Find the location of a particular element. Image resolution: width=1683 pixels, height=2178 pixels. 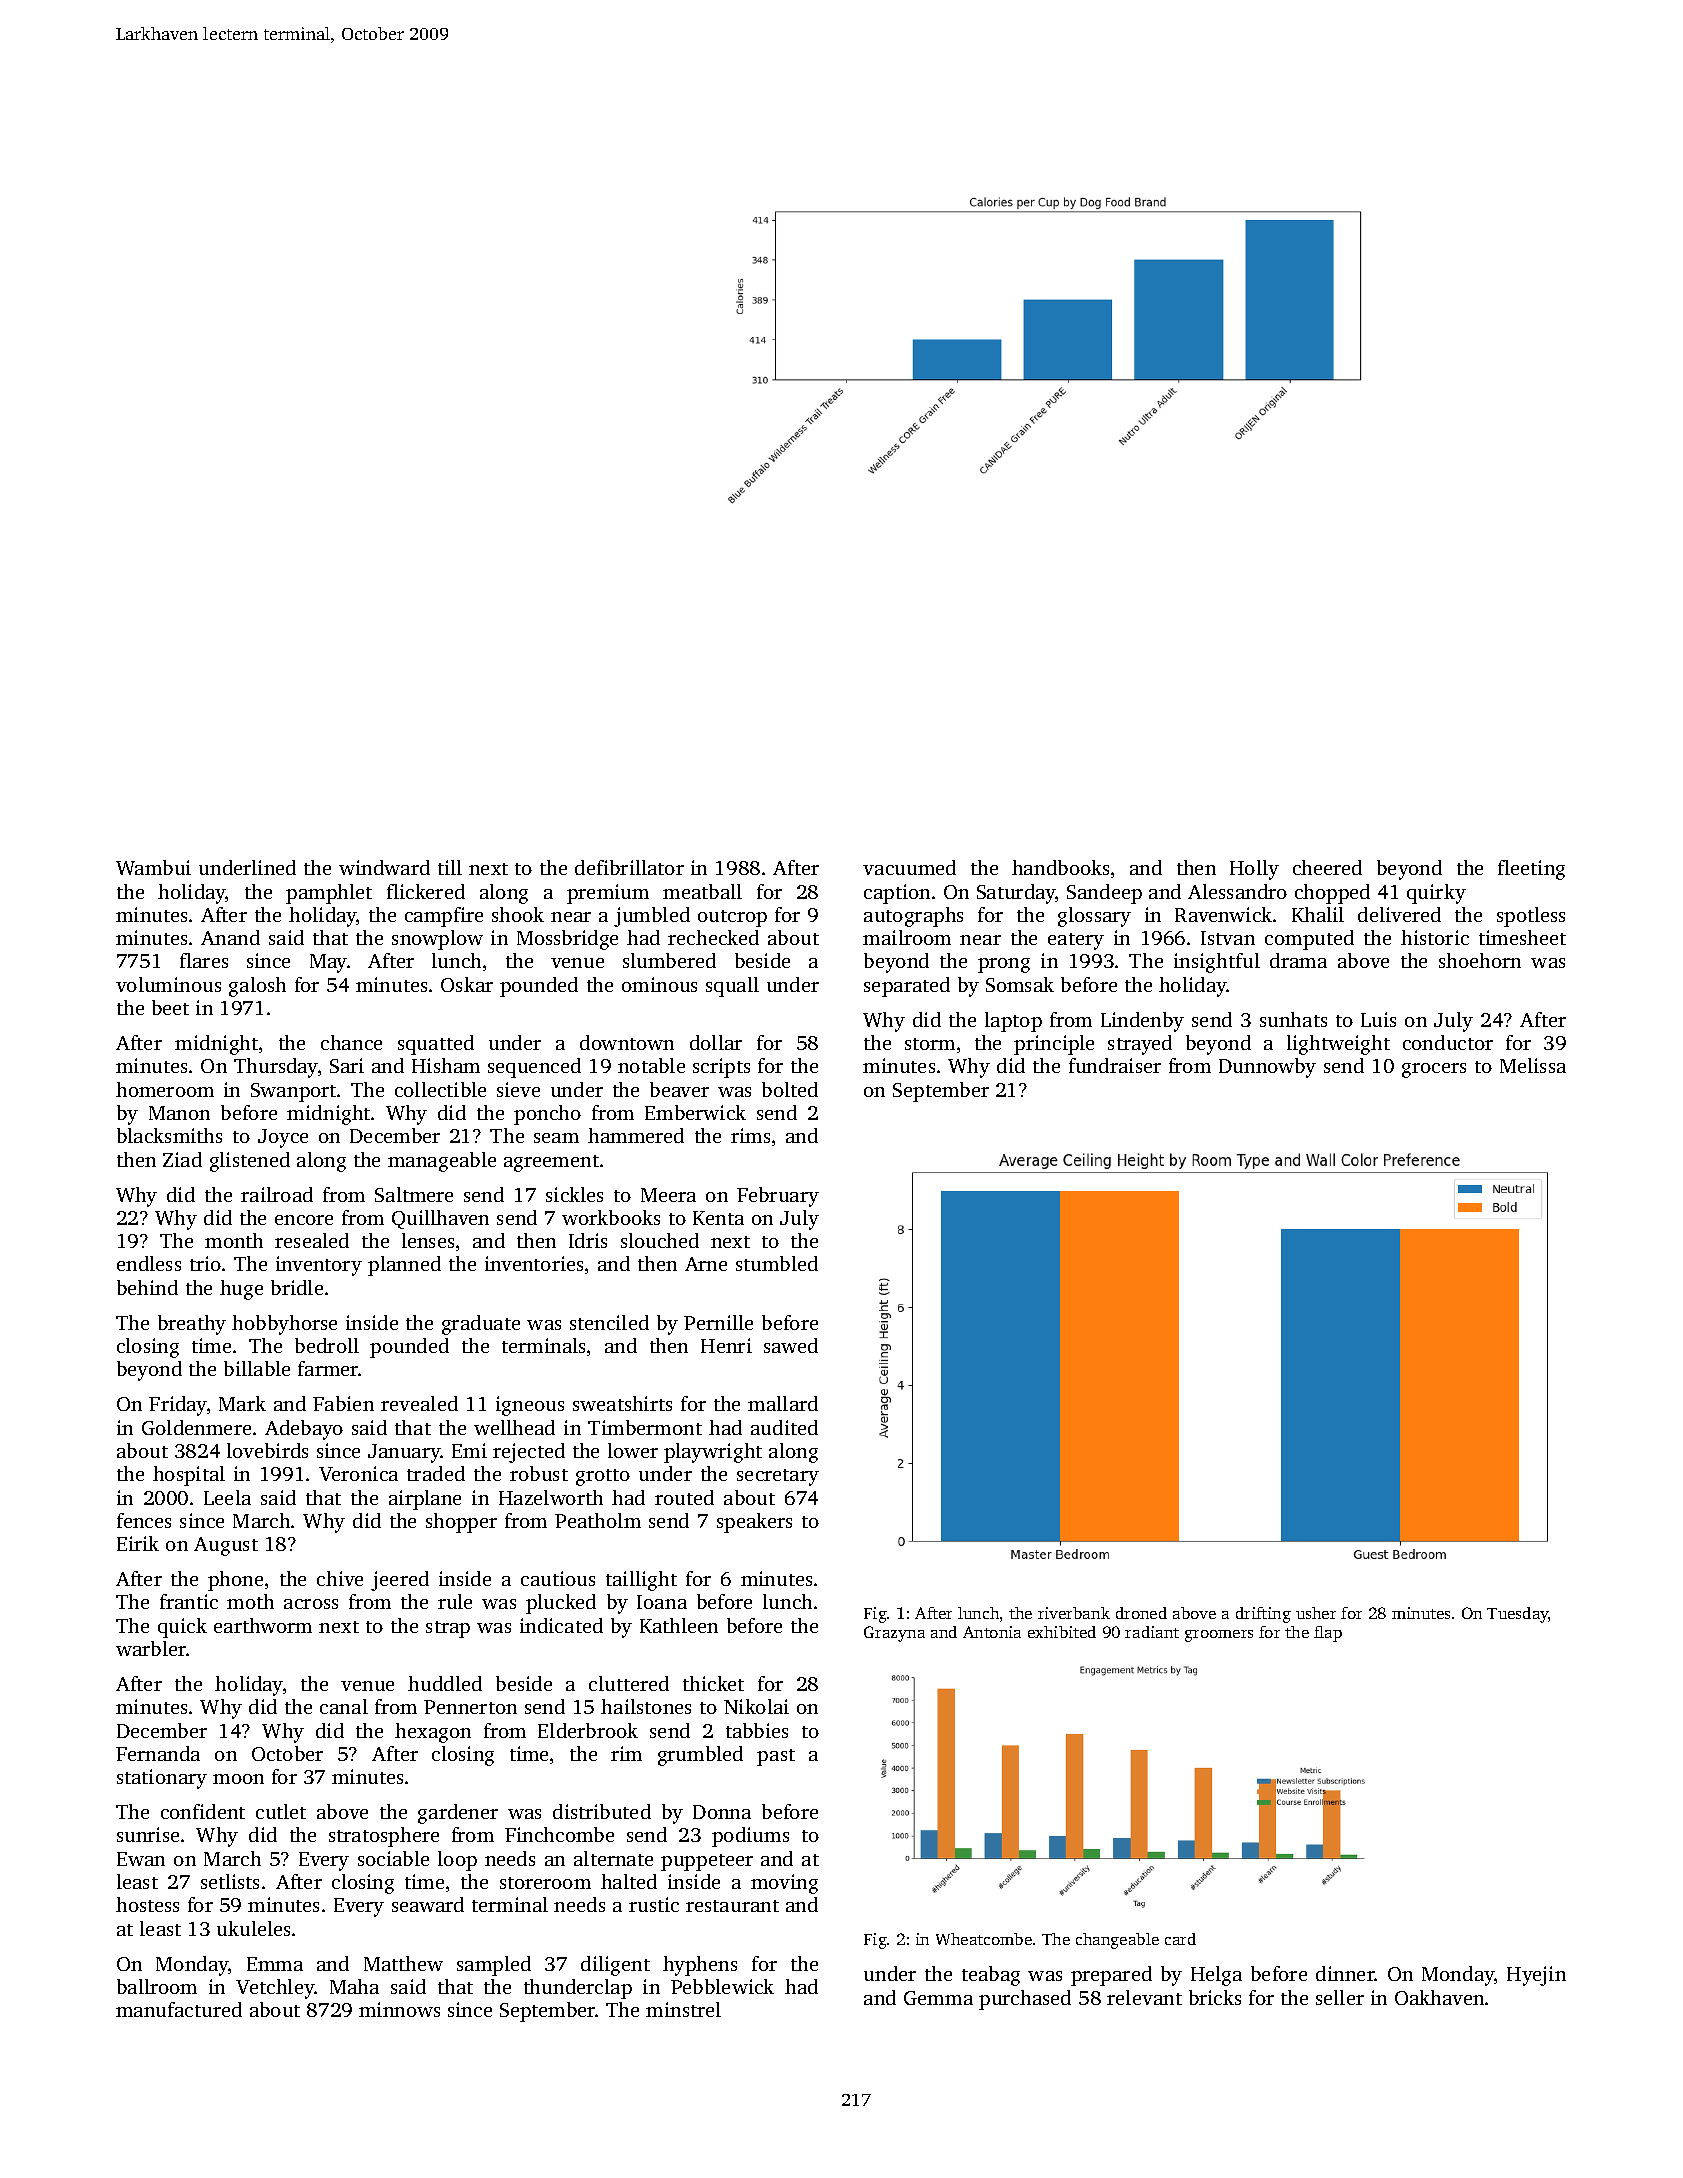

cheered is located at coordinates (1327, 867).
